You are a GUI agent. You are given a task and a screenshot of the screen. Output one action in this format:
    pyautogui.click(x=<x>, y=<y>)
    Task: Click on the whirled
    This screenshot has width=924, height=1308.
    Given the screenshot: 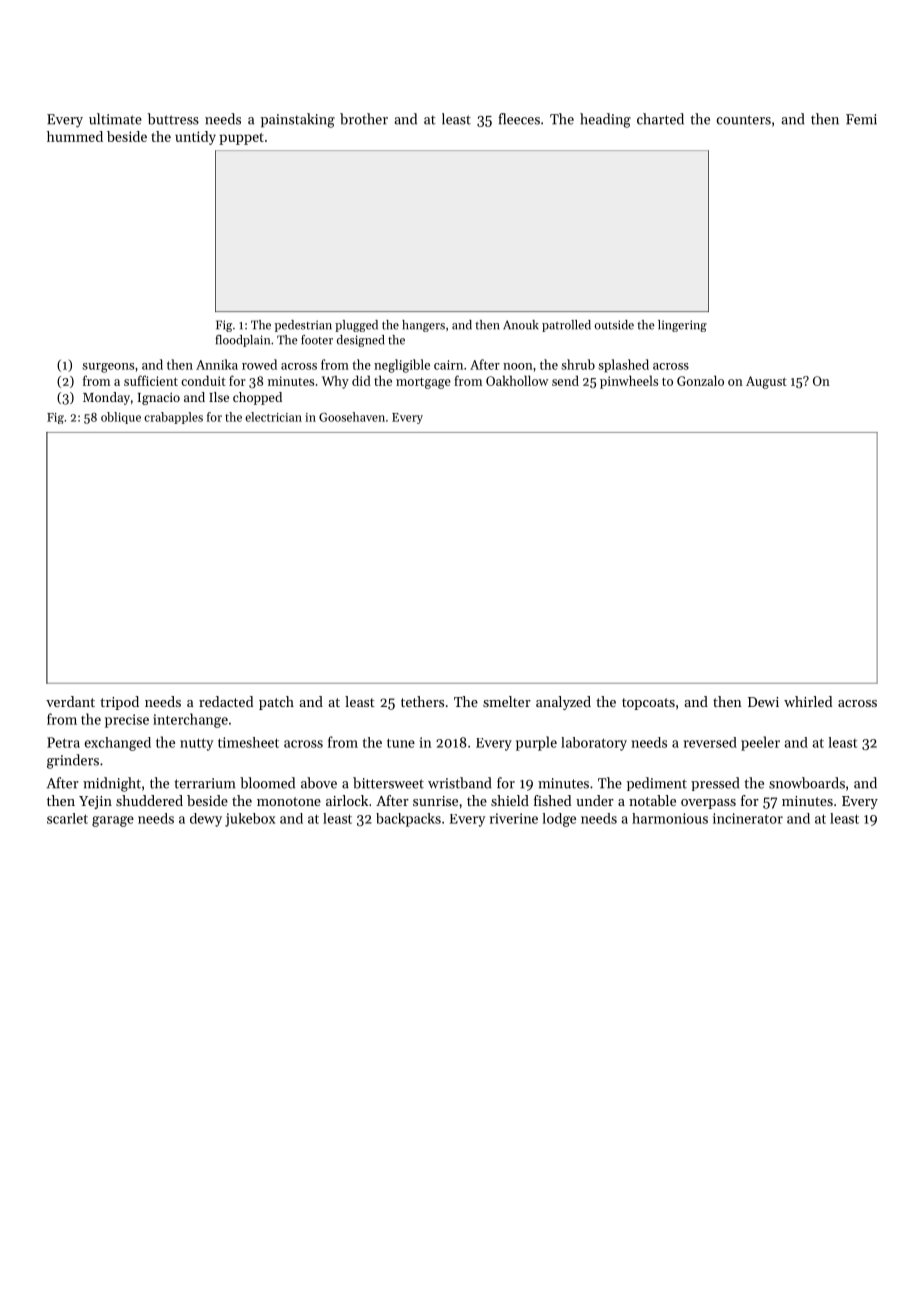 What is the action you would take?
    pyautogui.click(x=808, y=701)
